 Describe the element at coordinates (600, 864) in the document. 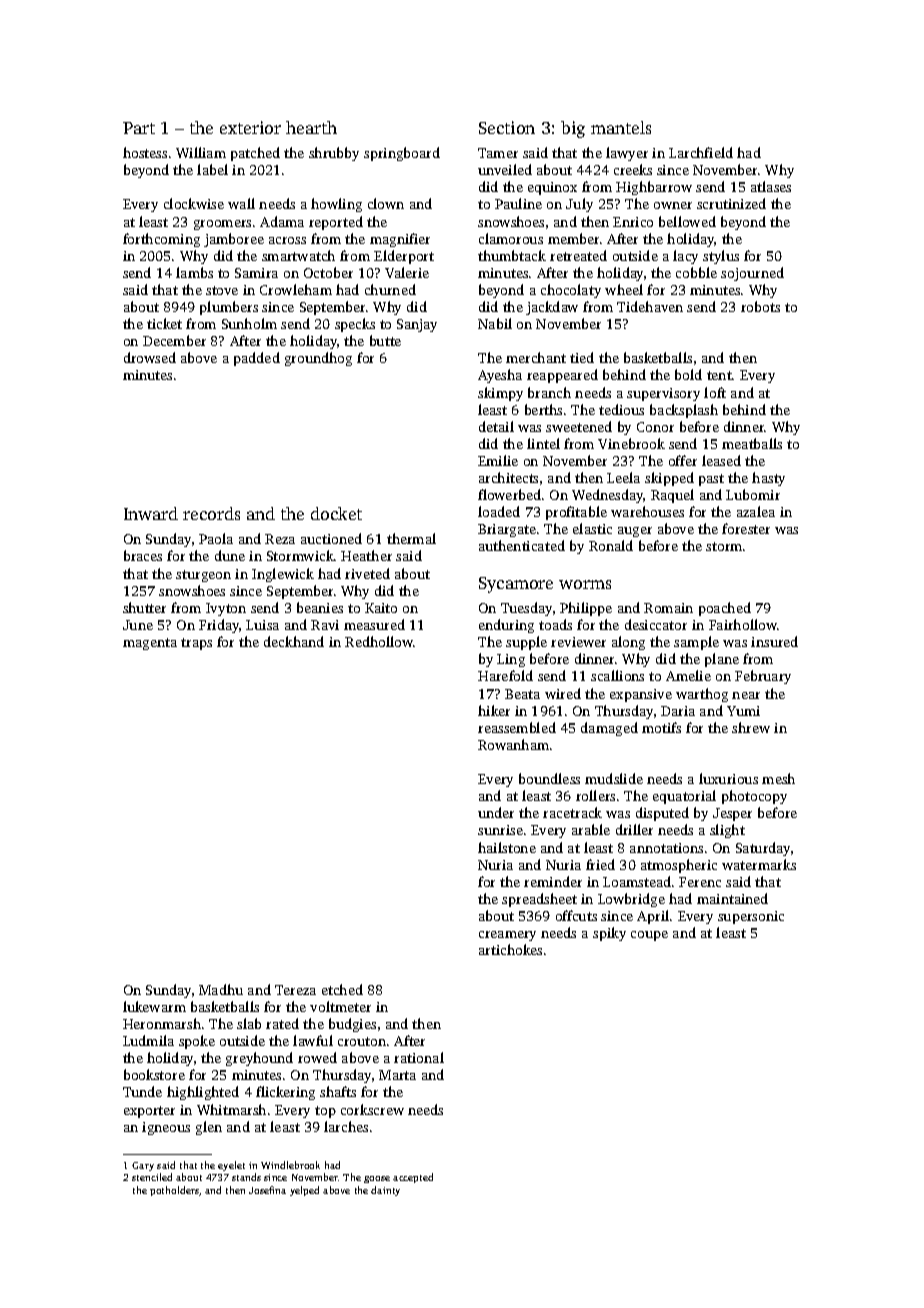

I see `fried` at that location.
